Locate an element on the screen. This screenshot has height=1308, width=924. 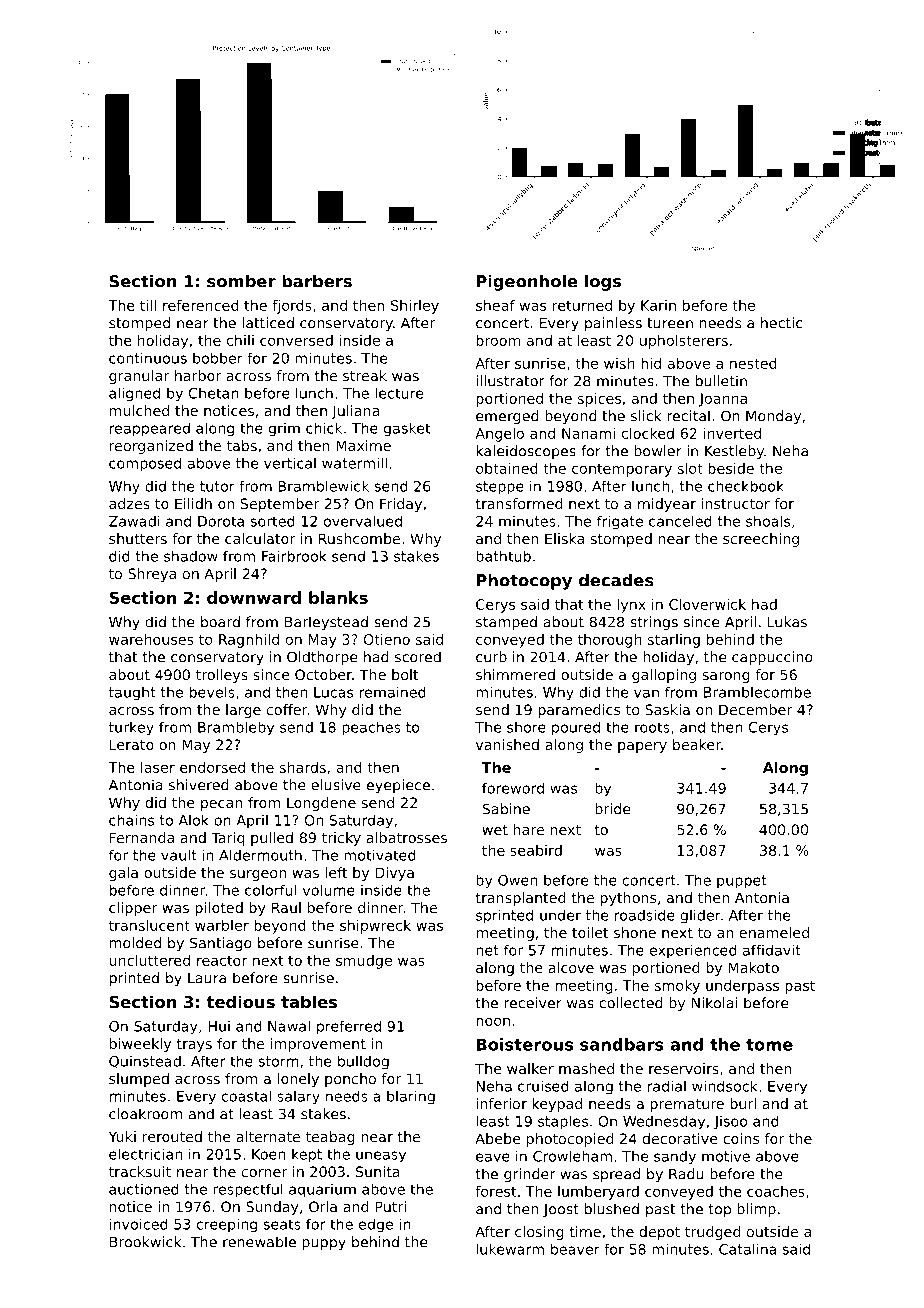
hectic is located at coordinates (781, 323).
